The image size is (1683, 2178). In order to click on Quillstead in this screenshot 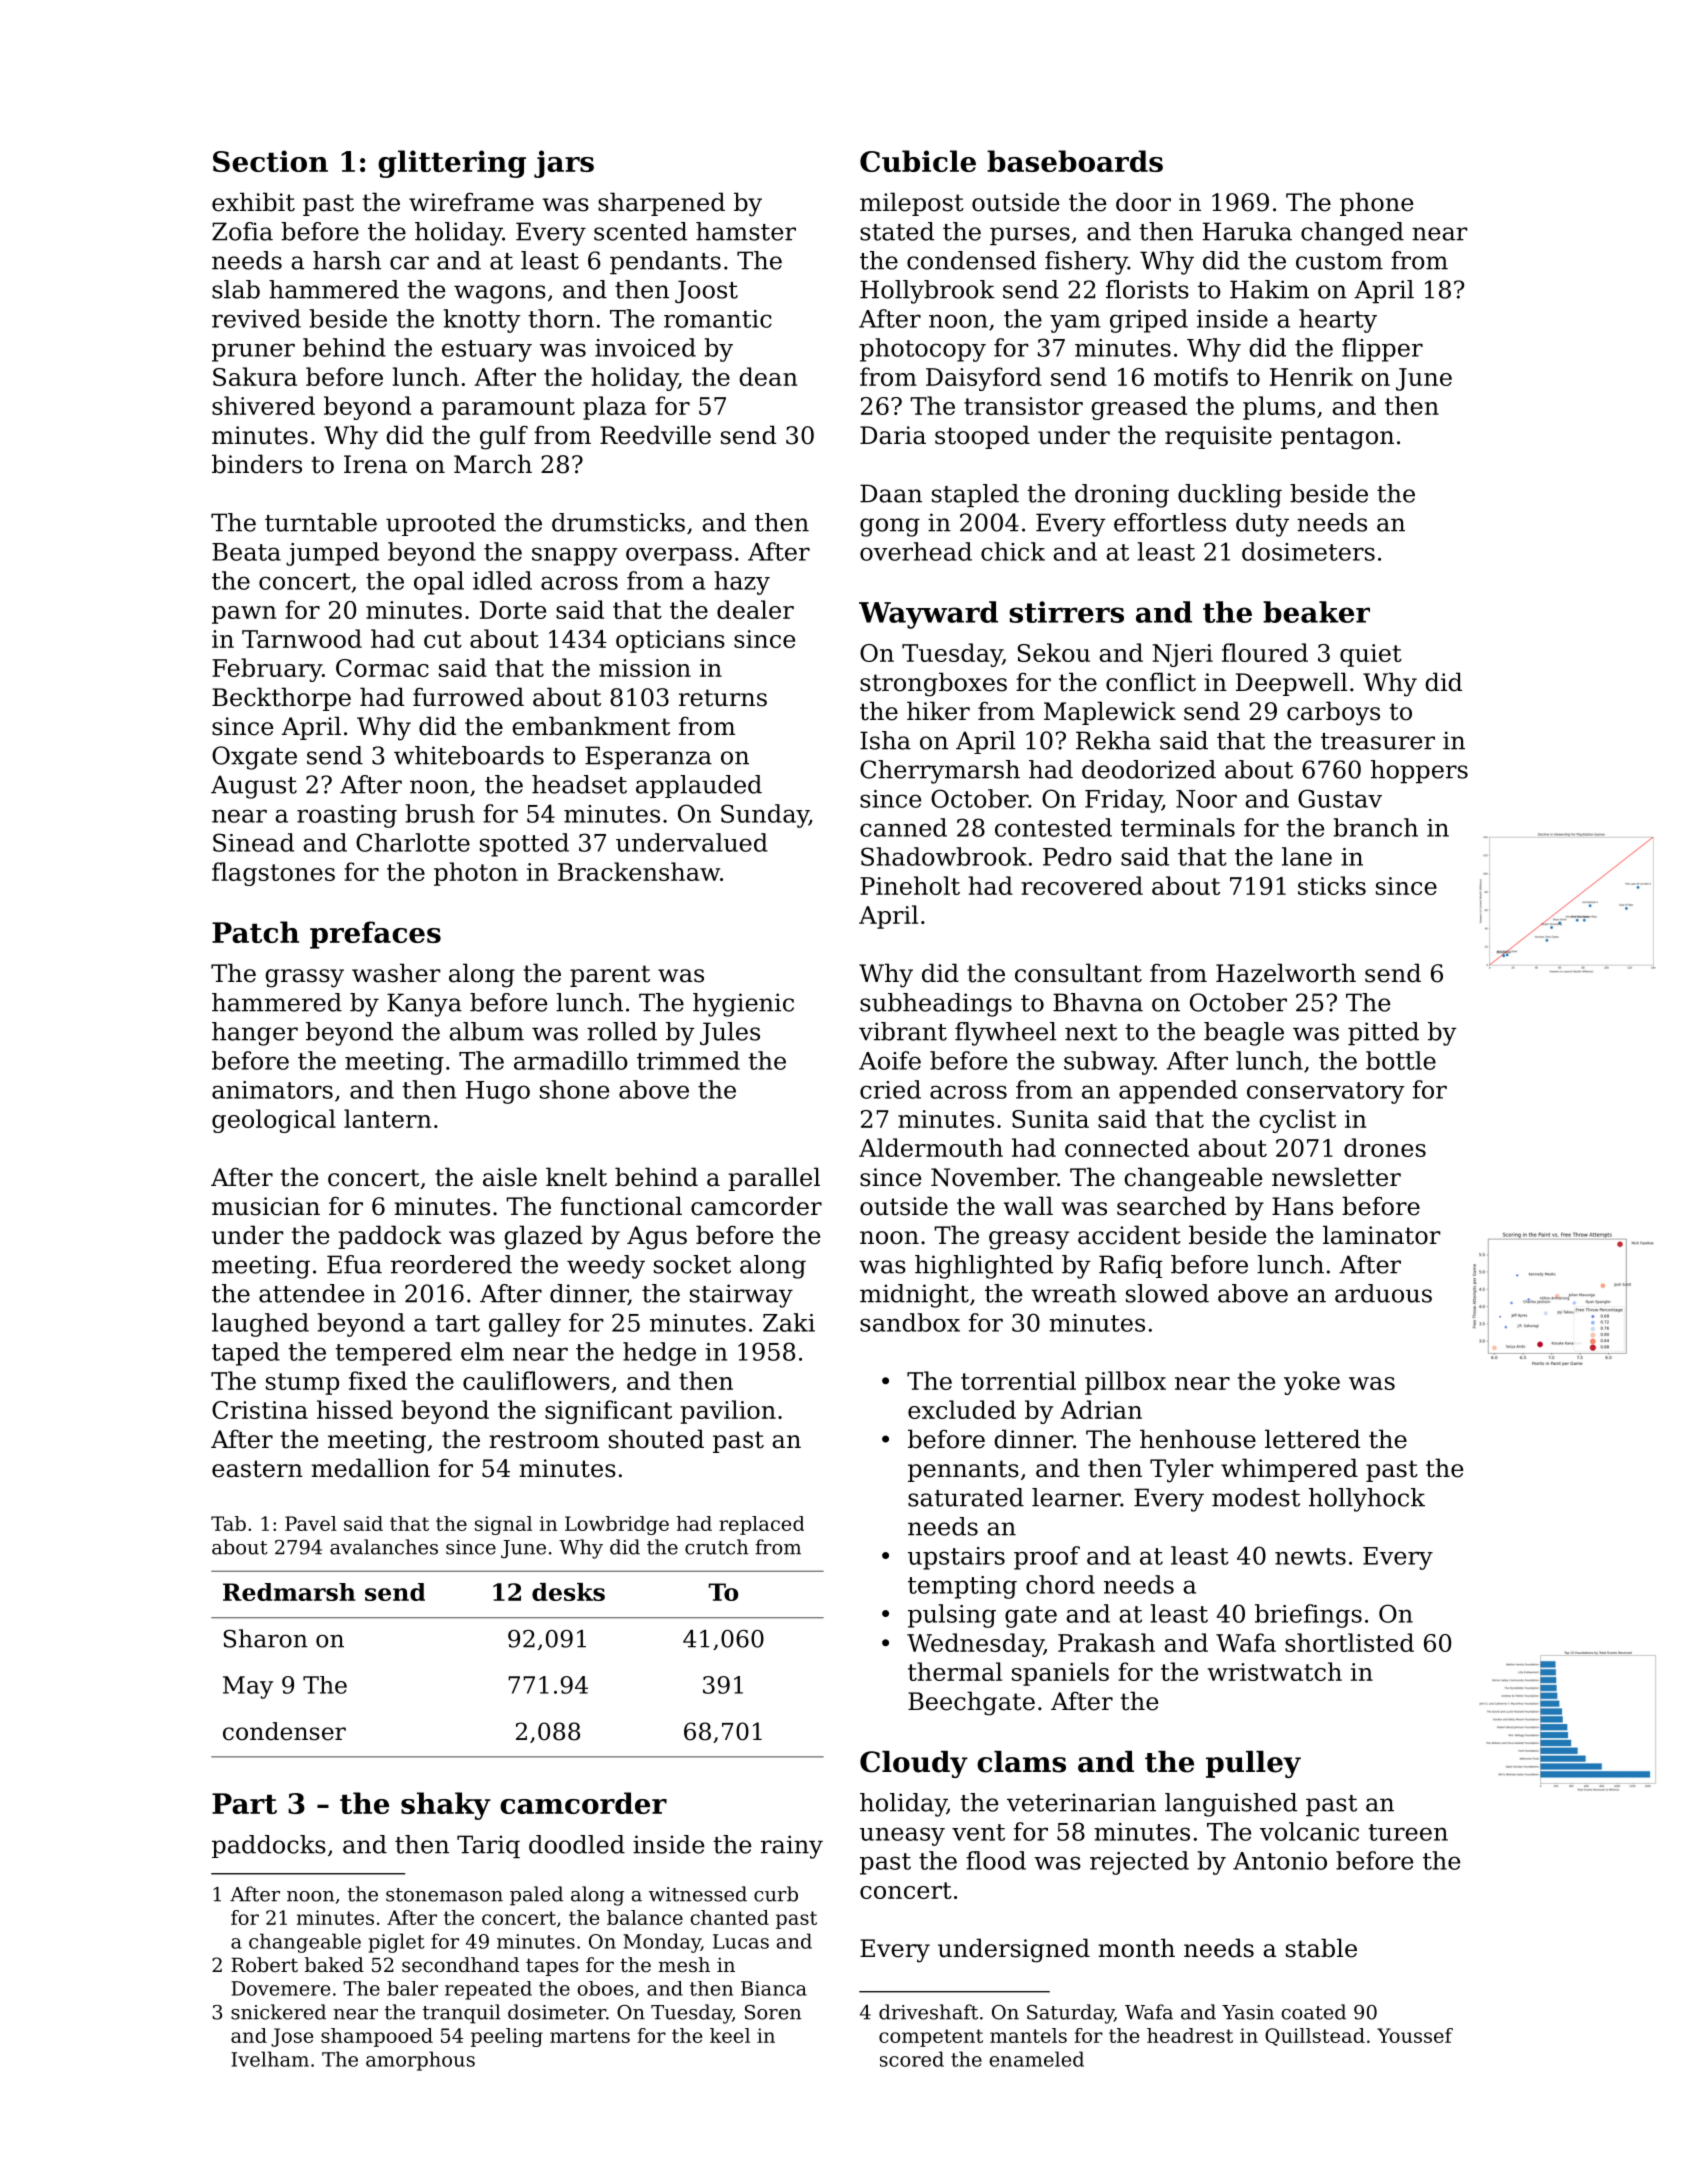, I will do `click(1315, 2037)`.
